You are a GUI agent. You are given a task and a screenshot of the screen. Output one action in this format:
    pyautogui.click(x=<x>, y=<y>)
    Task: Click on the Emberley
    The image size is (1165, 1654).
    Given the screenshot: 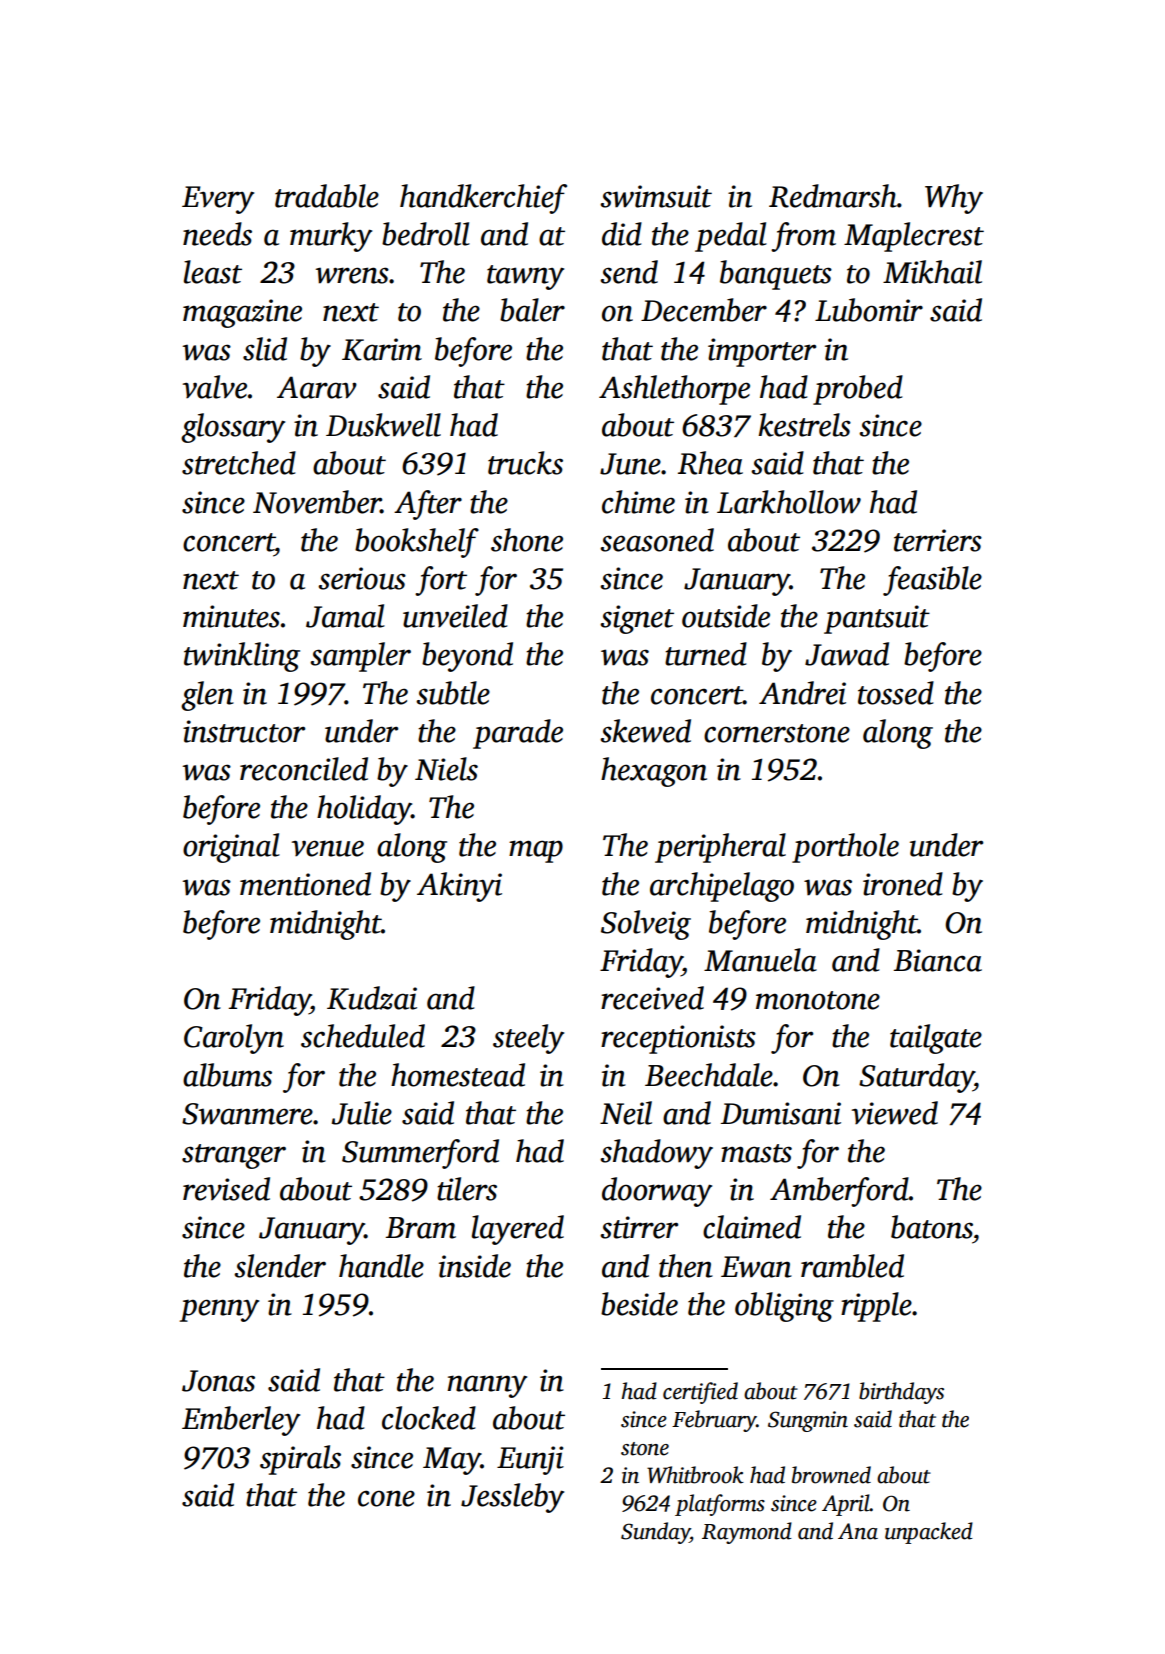 What is the action you would take?
    pyautogui.click(x=241, y=1421)
